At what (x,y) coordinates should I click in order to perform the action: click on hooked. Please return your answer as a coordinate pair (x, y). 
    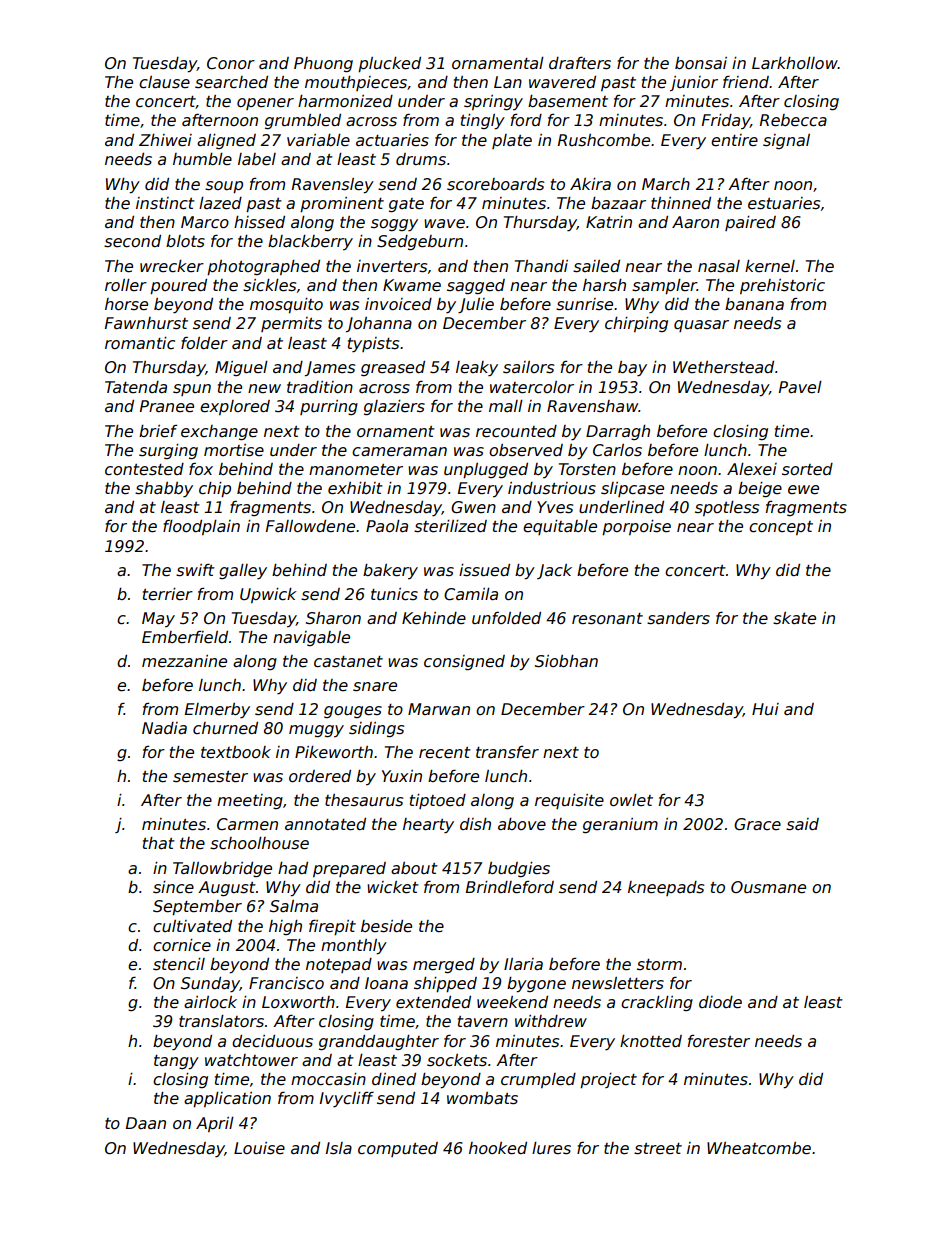
    Looking at the image, I should click on (498, 1148).
